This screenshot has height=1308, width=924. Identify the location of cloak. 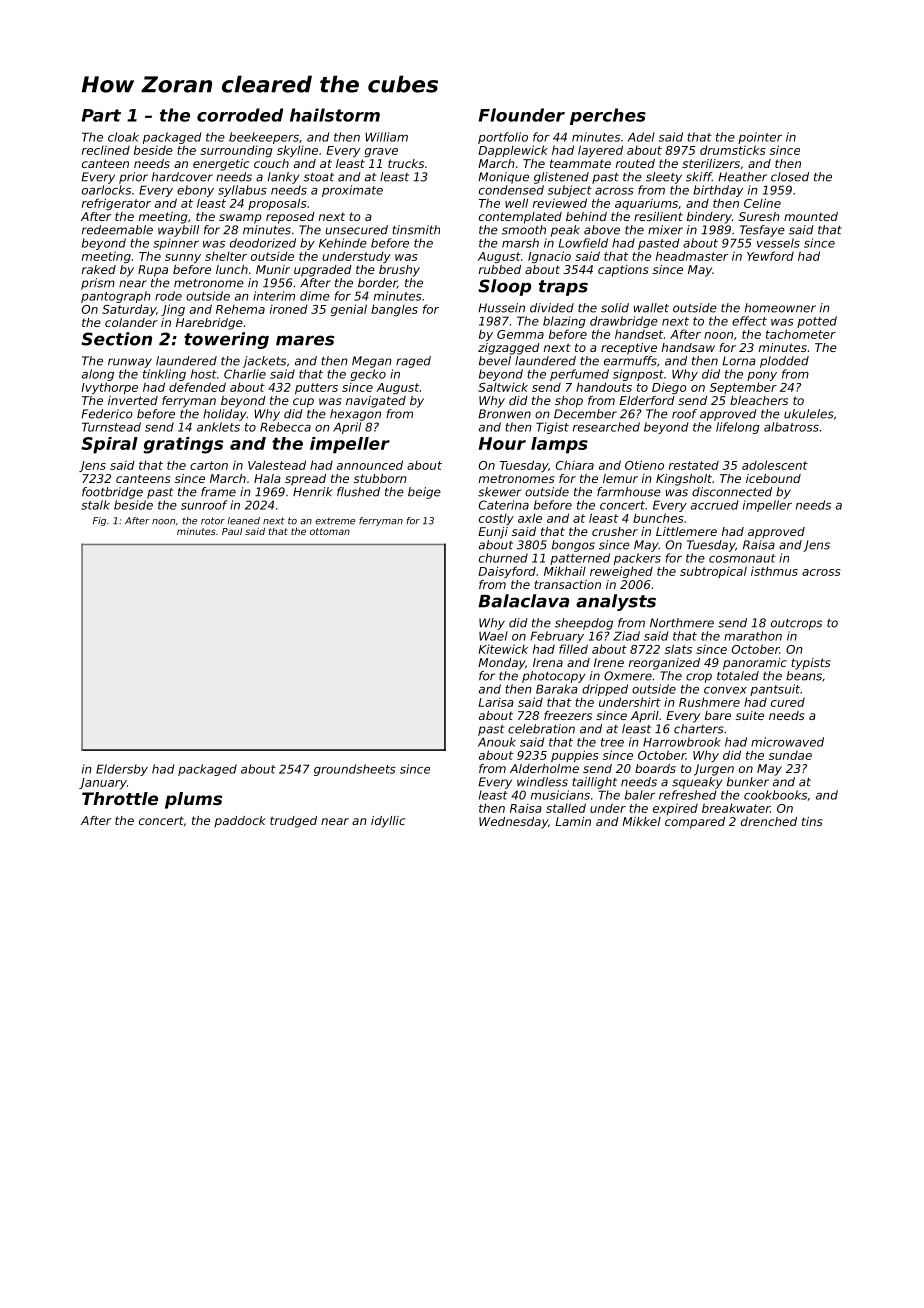
(123, 137).
